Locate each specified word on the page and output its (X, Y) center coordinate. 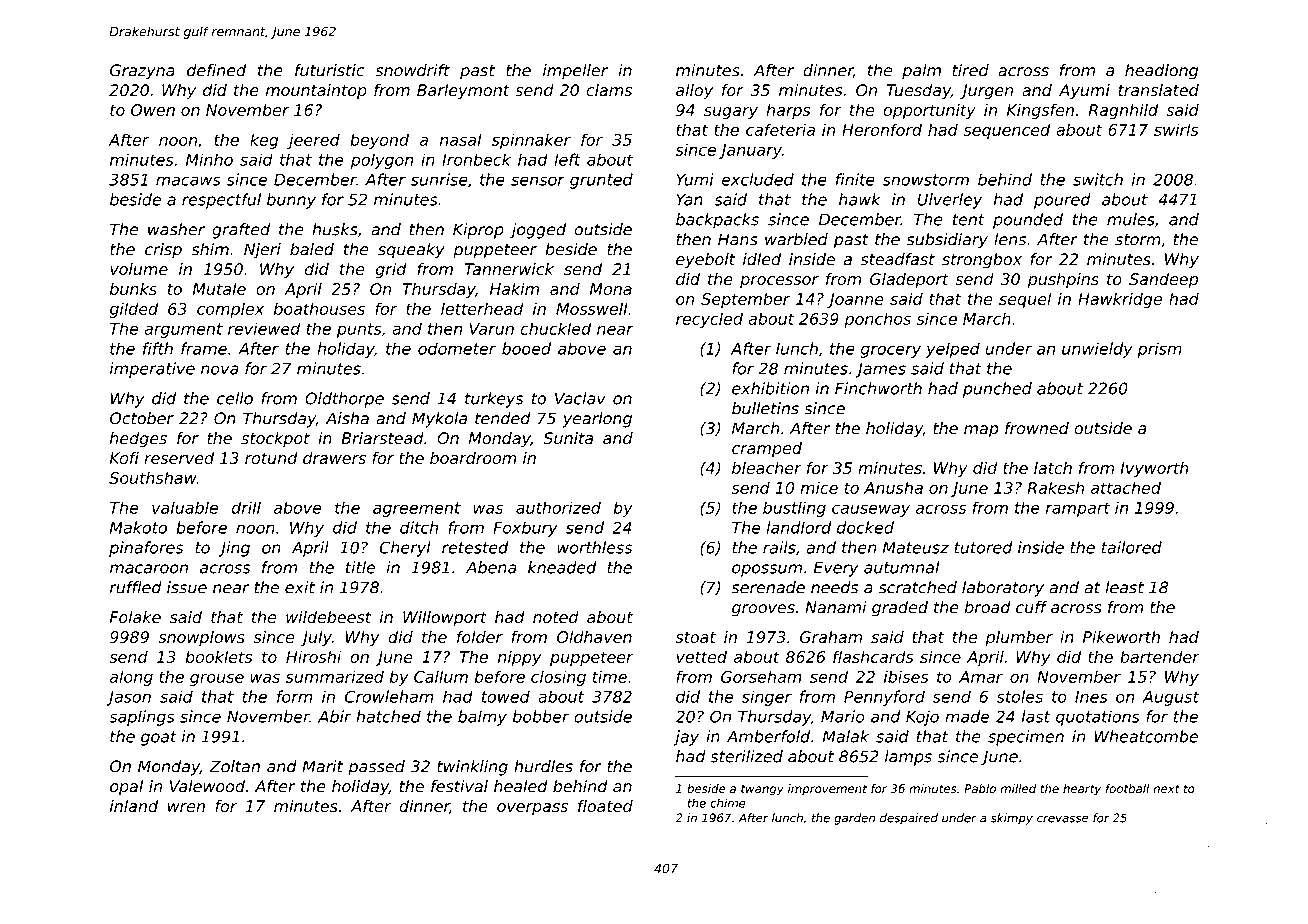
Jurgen (986, 92)
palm (921, 72)
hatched (388, 716)
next (1166, 788)
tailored (1132, 547)
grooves (763, 610)
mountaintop (316, 92)
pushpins (1063, 281)
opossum (767, 570)
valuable (185, 507)
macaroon (149, 569)
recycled (709, 320)
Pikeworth (1121, 637)
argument (183, 330)
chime (728, 803)
